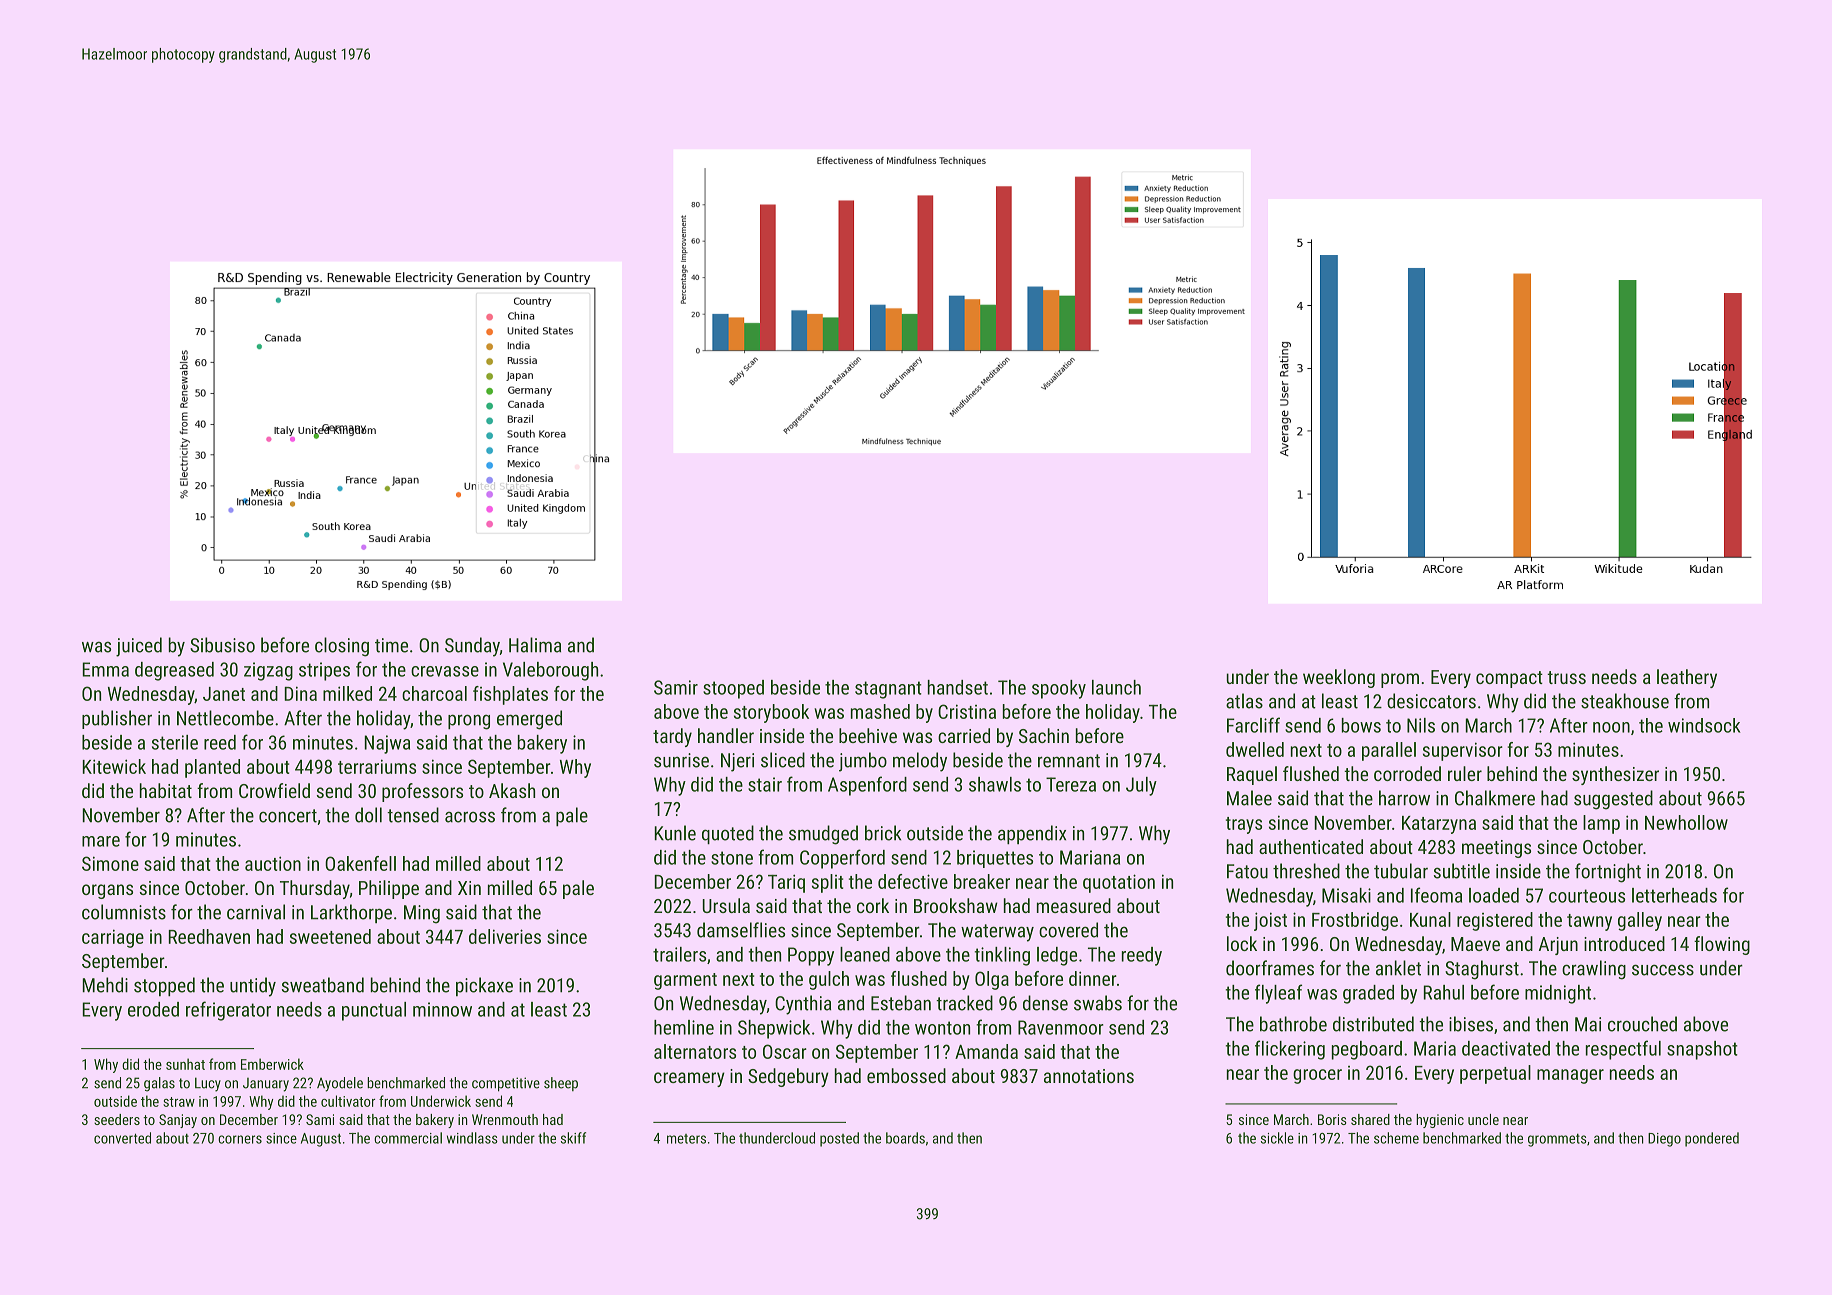  What do you see at coordinates (107, 891) in the screenshot?
I see `organs` at bounding box center [107, 891].
